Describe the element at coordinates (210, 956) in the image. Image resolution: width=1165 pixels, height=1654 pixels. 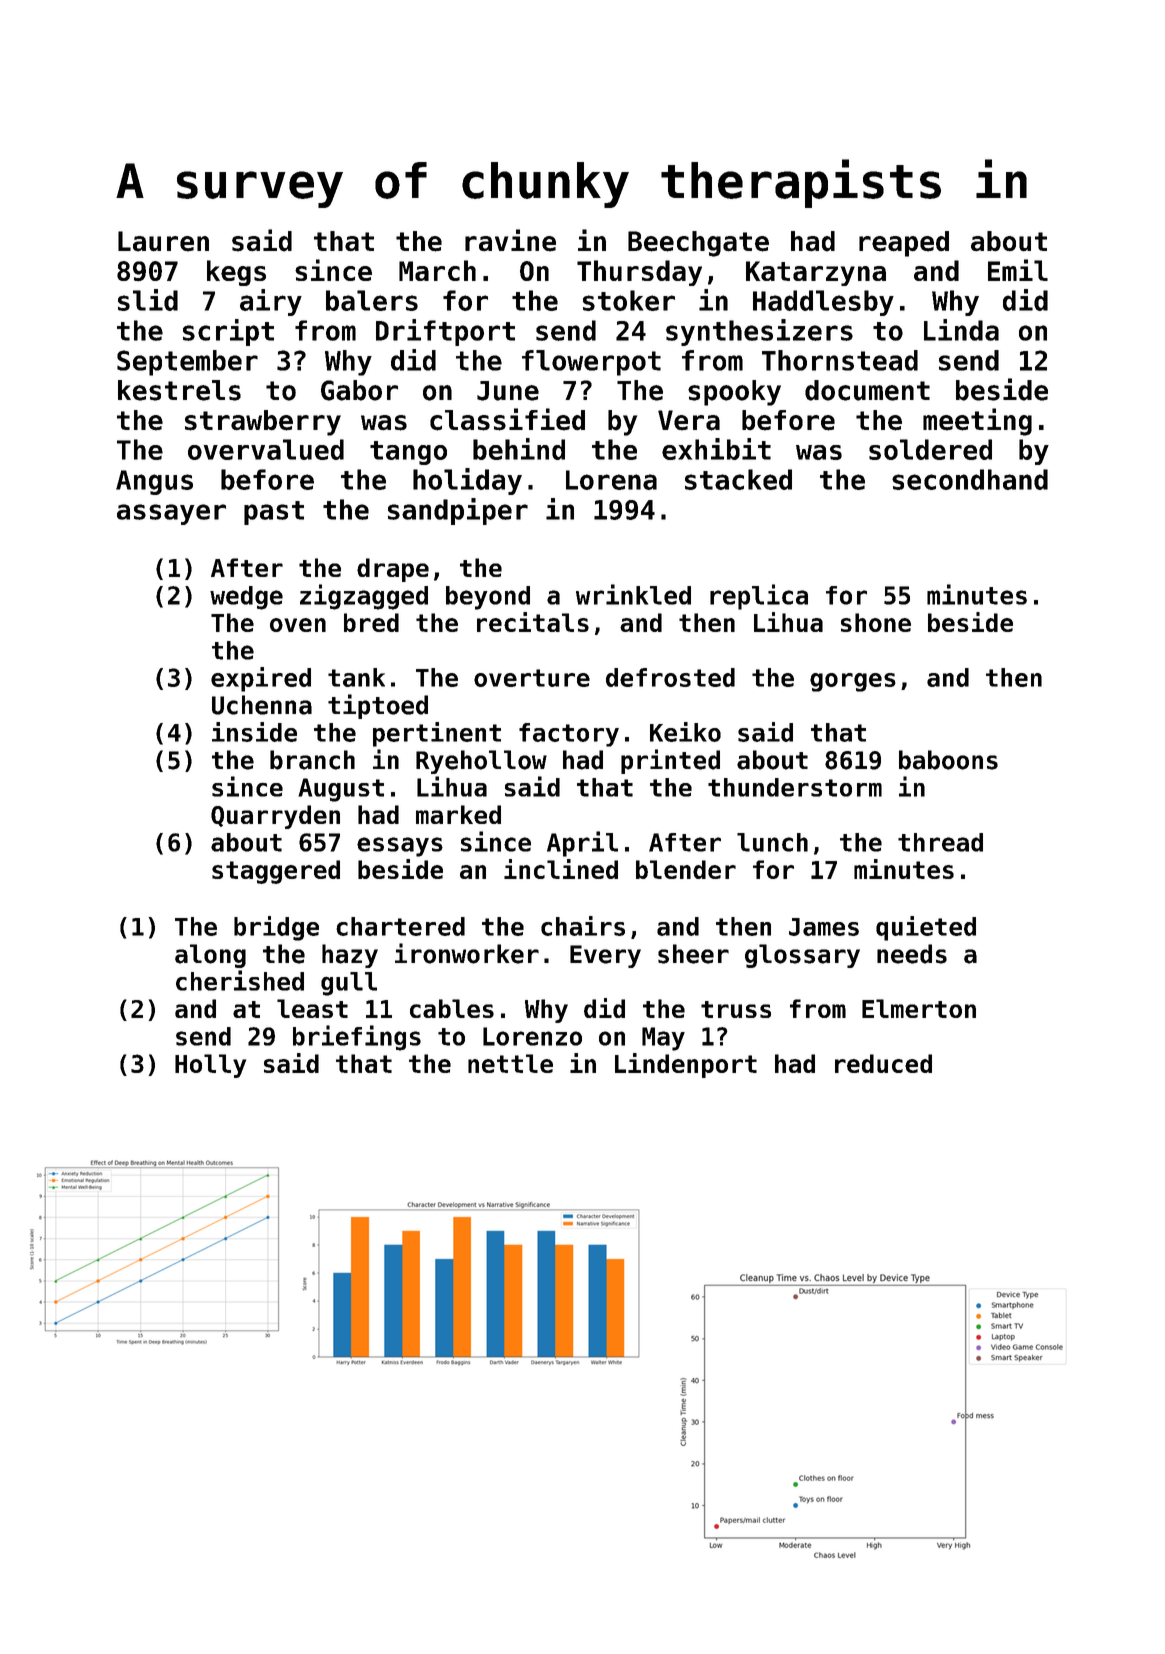
I see `along` at that location.
